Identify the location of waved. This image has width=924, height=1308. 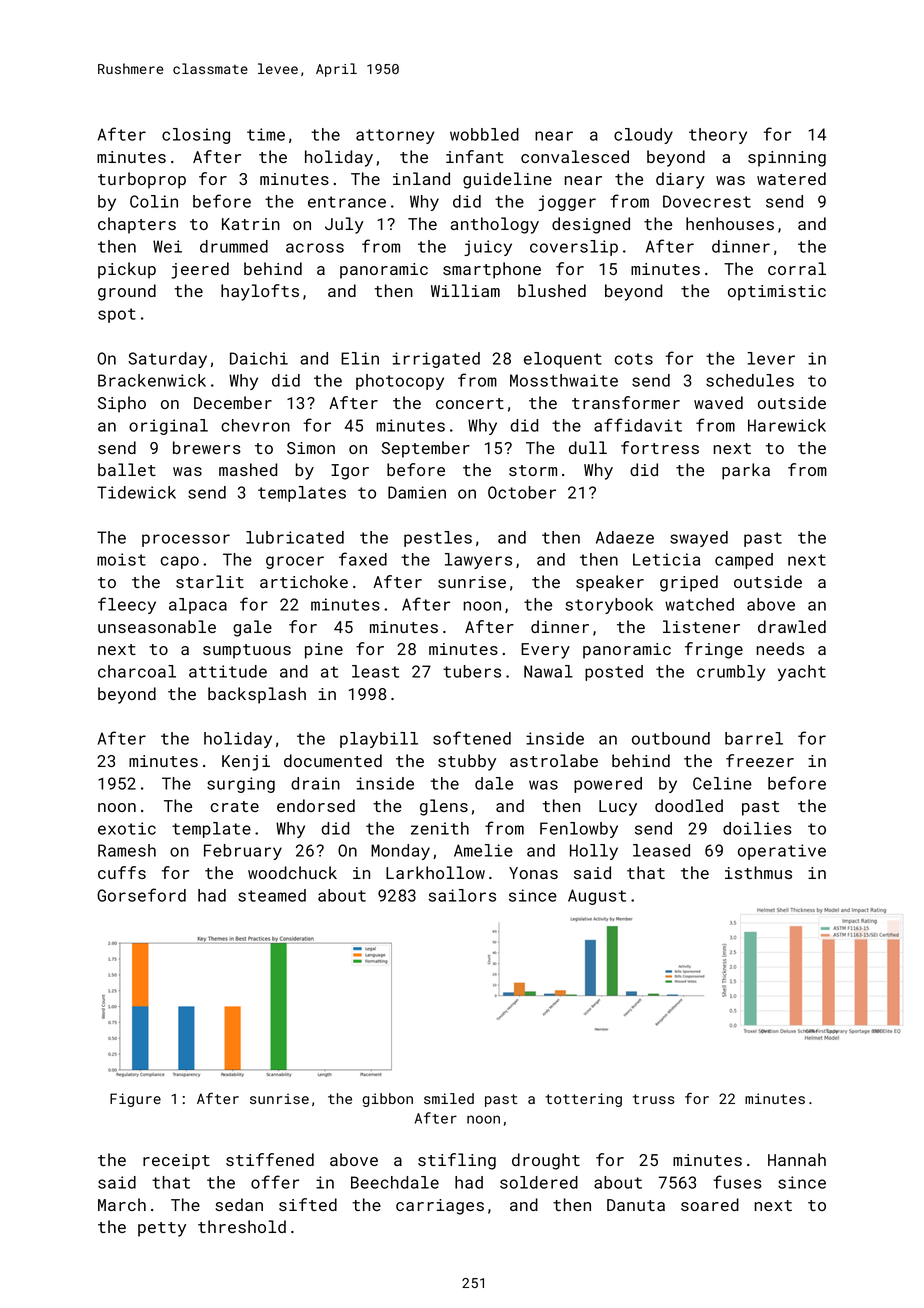
(718, 402).
